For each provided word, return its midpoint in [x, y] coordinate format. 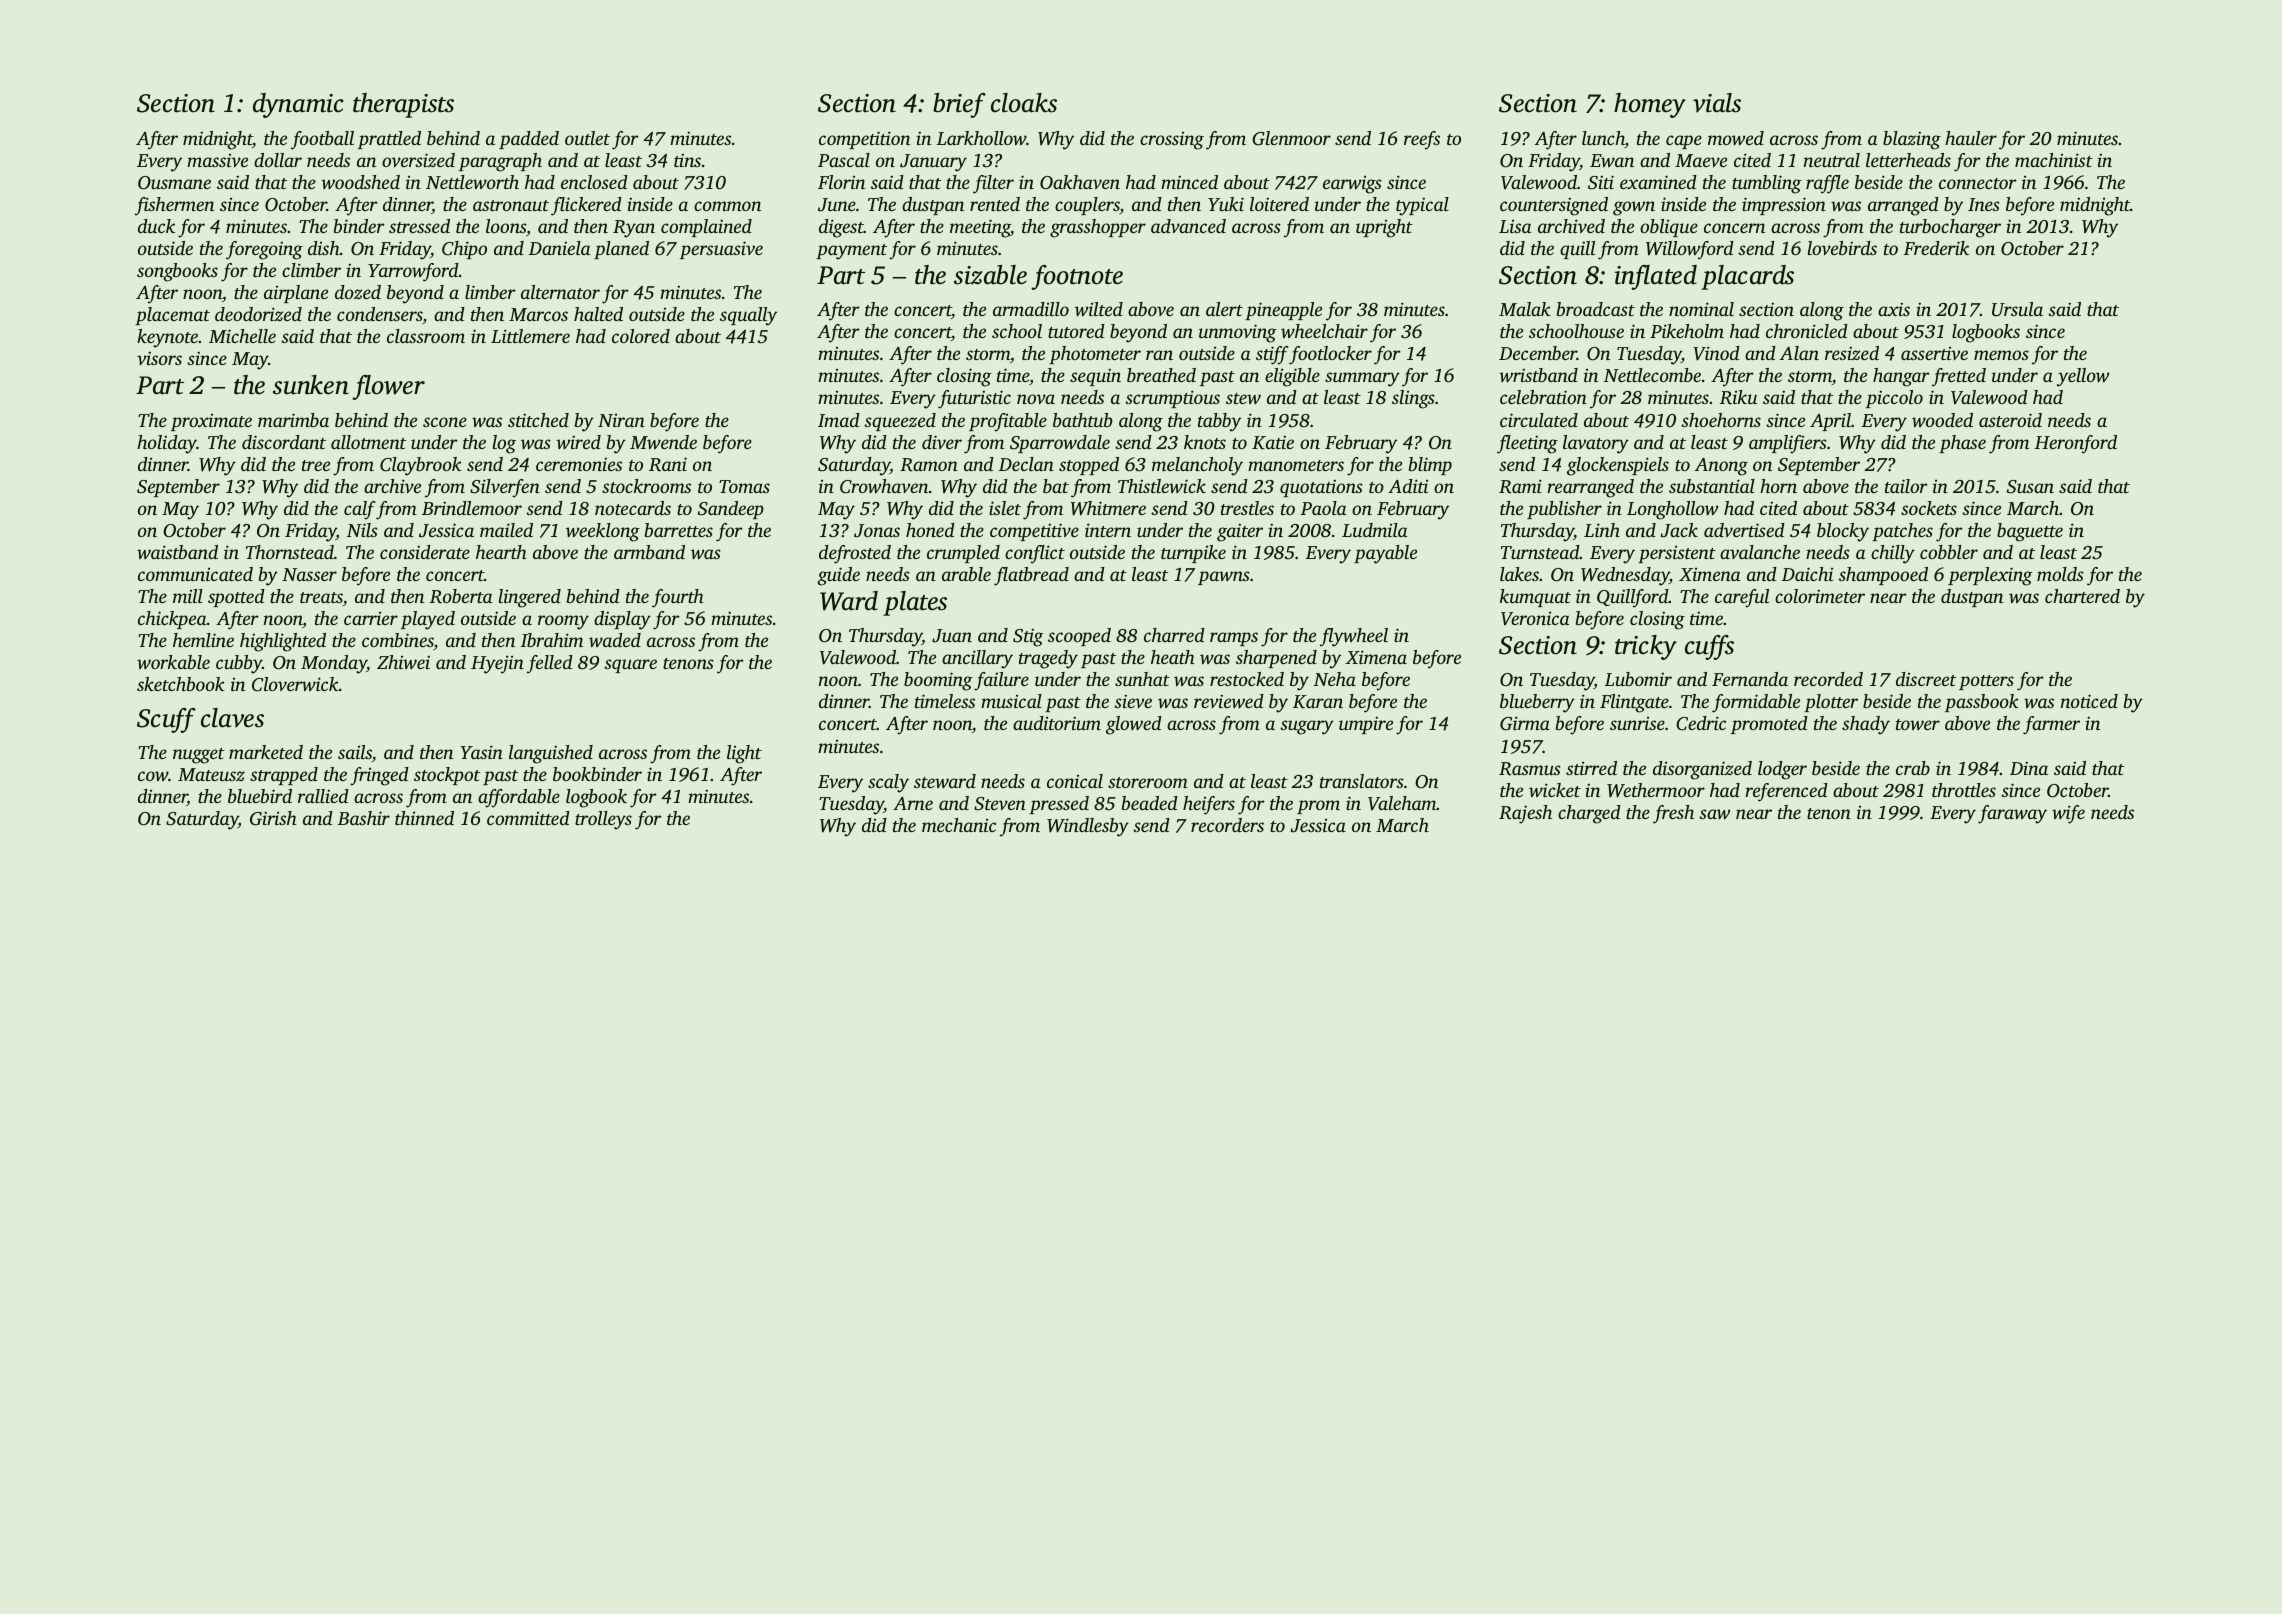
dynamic [298, 105]
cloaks [1024, 103]
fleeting [1527, 444]
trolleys [603, 820]
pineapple [1283, 311]
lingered [530, 598]
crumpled [963, 554]
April [1830, 422]
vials [1717, 103]
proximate [211, 422]
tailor [1906, 486]
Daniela [560, 248]
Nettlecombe [1652, 375]
